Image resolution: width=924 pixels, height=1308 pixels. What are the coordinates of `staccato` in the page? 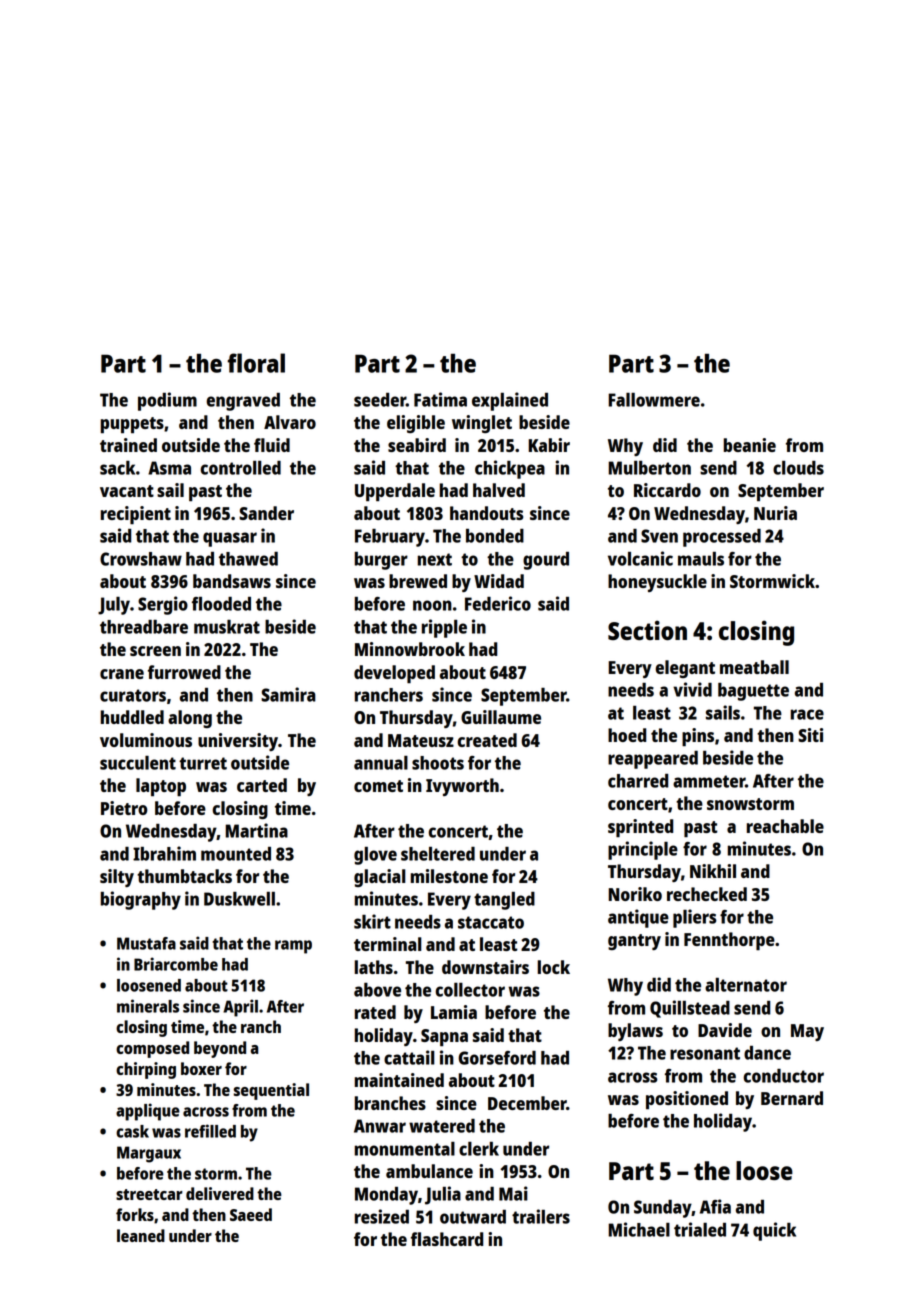 It's located at (491, 922).
